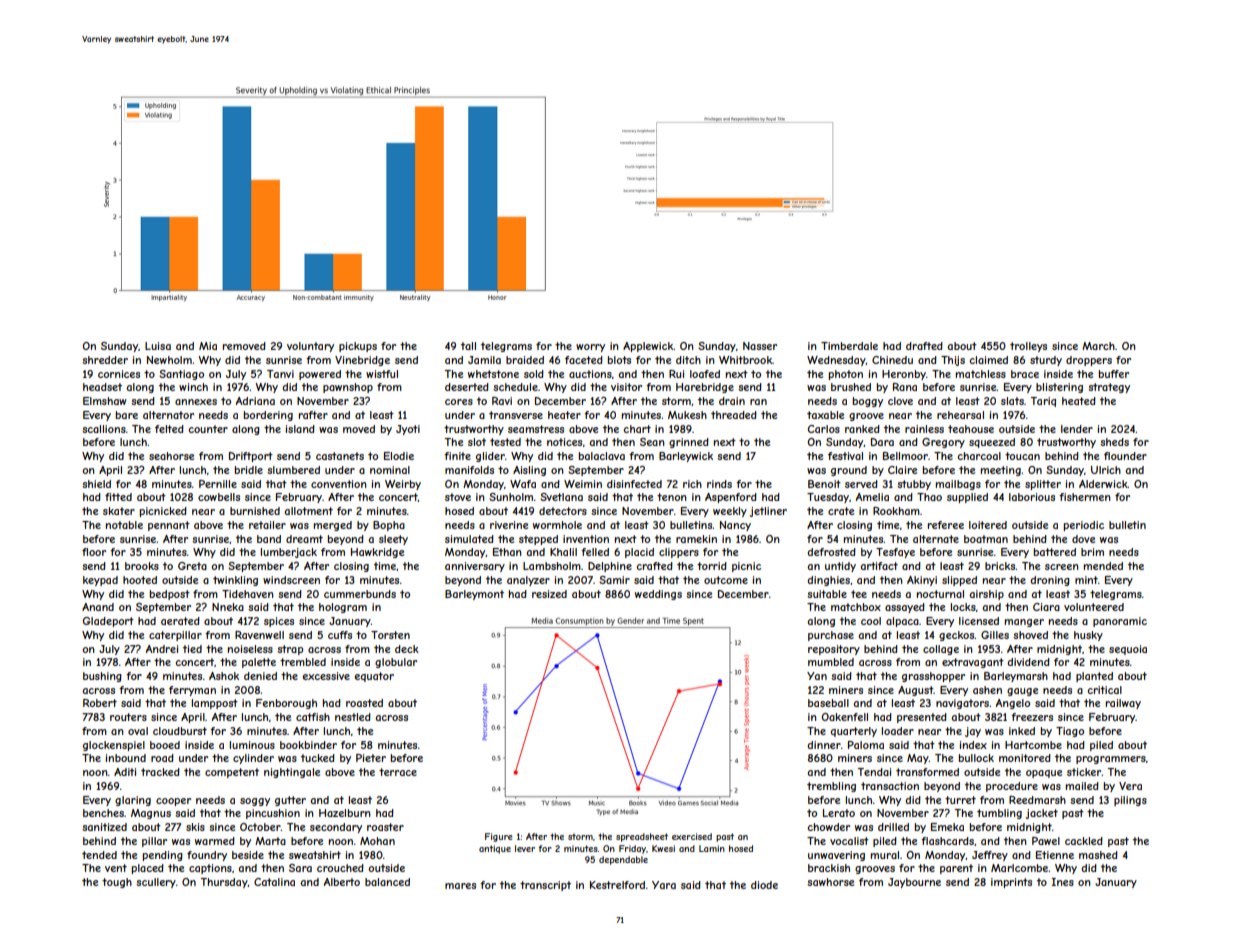 Image resolution: width=1233 pixels, height=952 pixels. Describe the element at coordinates (1013, 704) in the image. I see `Angelo` at that location.
